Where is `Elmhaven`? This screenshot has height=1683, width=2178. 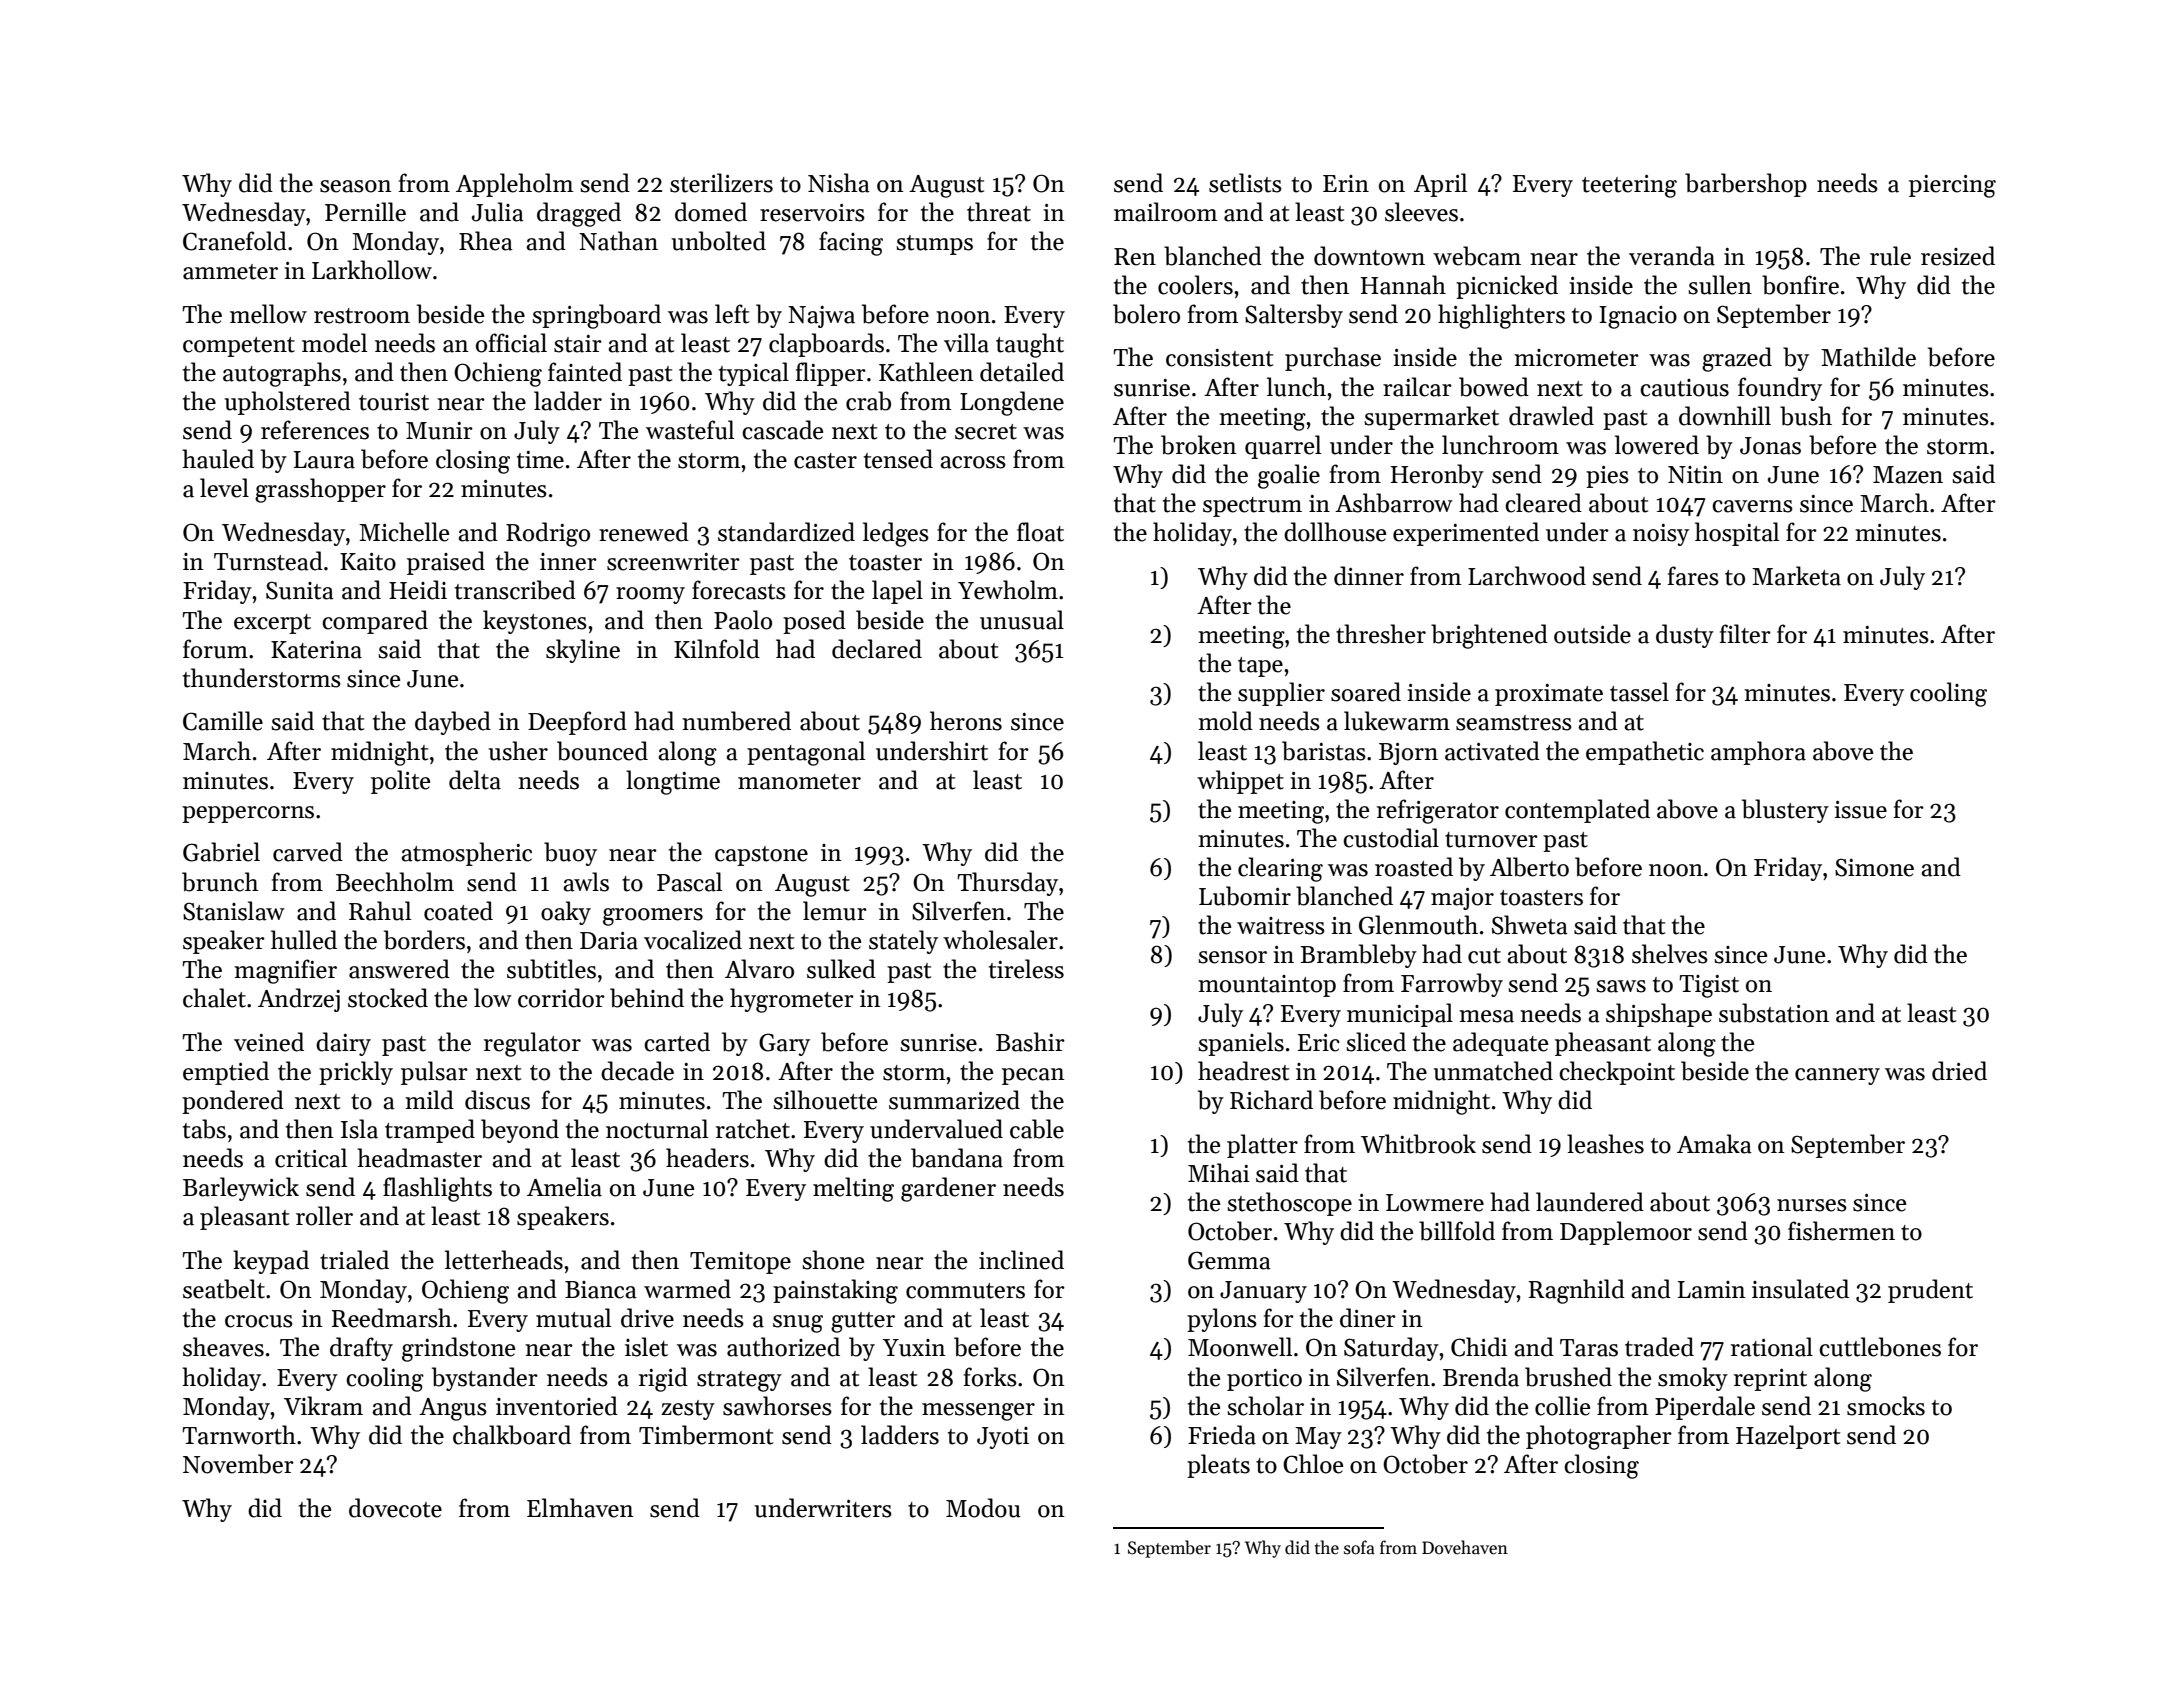 Elmhaven is located at coordinates (580, 1508).
